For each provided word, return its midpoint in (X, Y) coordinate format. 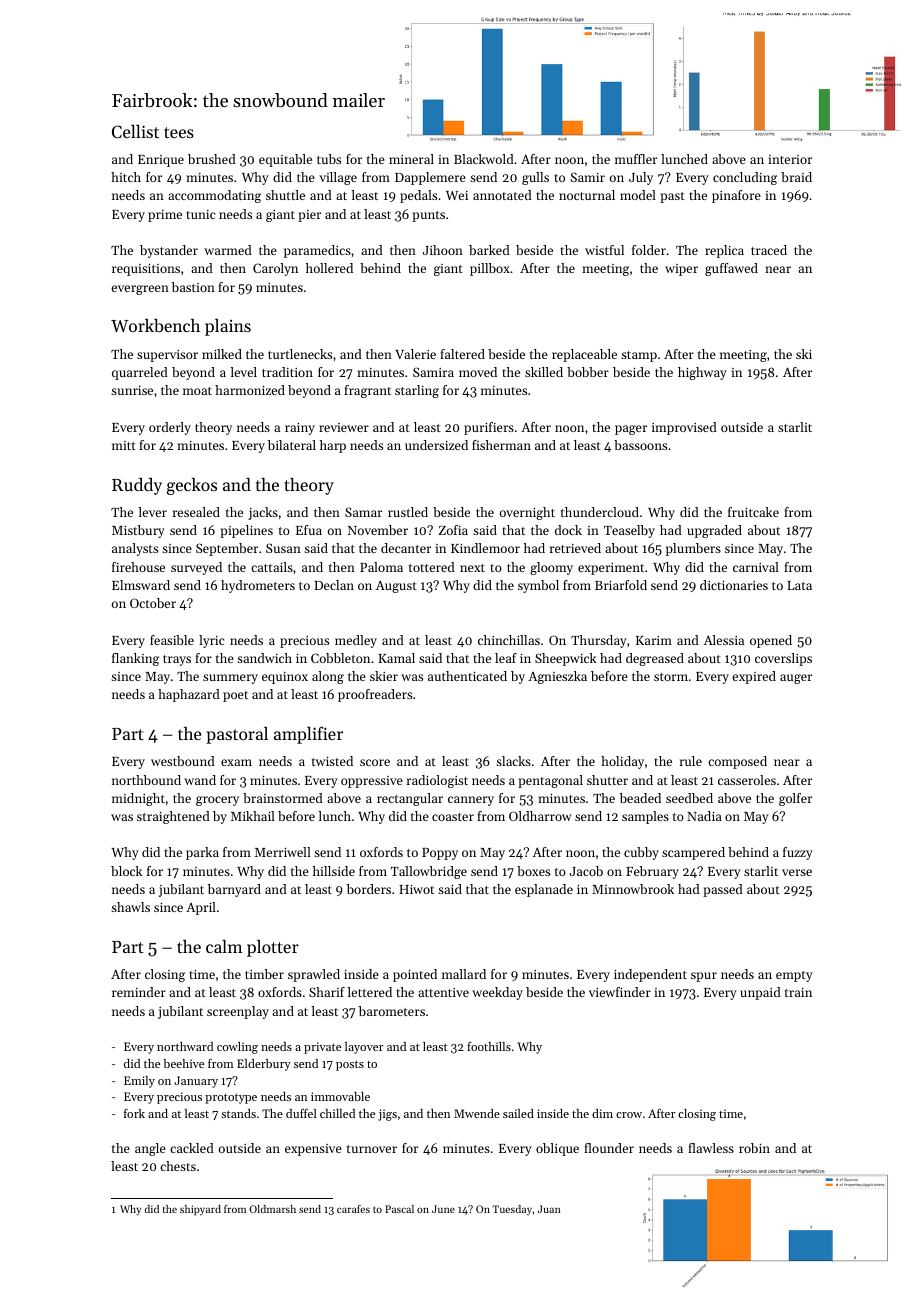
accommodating (214, 196)
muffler (636, 159)
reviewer (344, 427)
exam (236, 762)
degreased (655, 659)
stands (238, 1113)
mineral (411, 159)
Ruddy (137, 486)
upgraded (714, 531)
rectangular (410, 799)
